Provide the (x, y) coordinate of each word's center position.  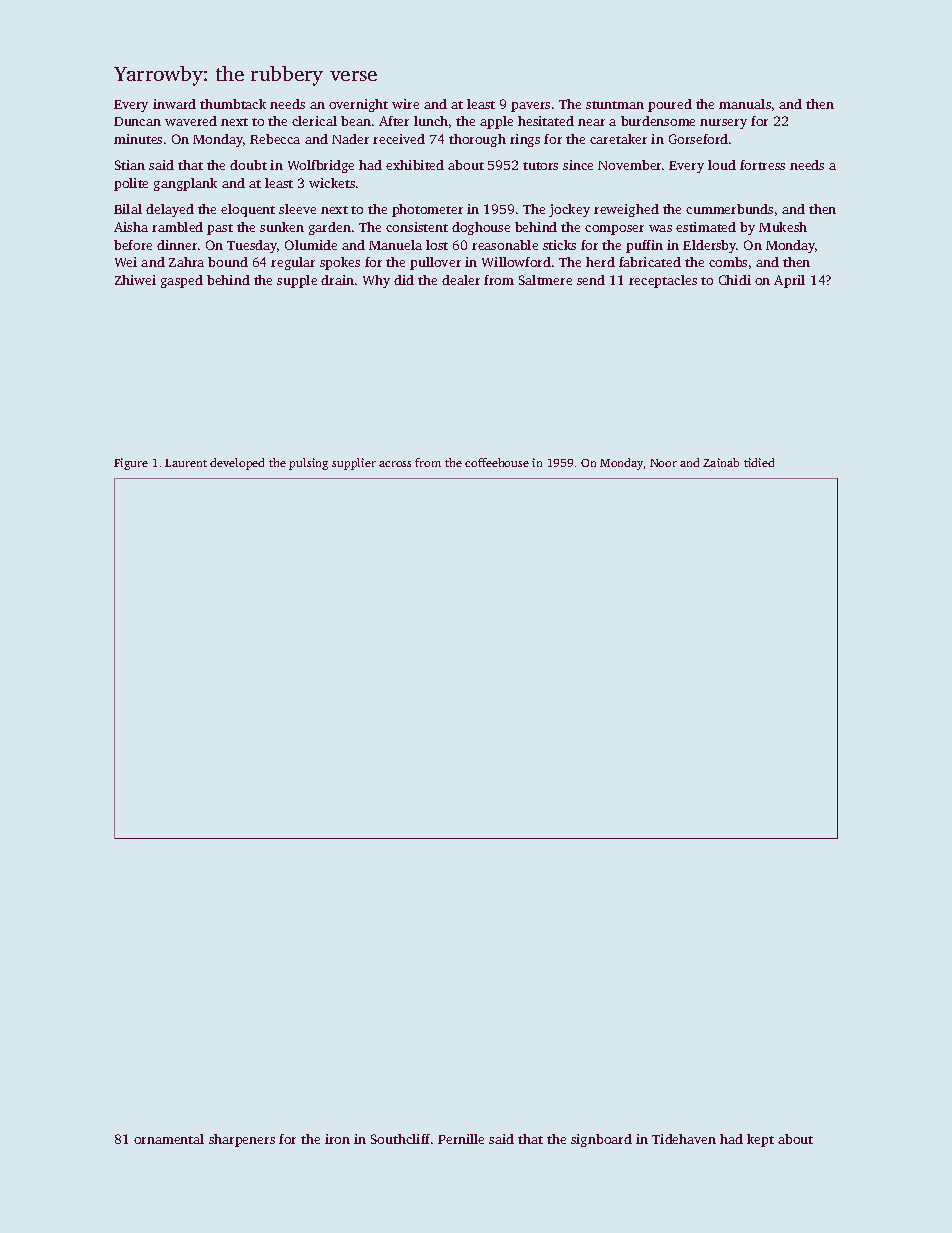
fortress (762, 165)
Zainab (721, 462)
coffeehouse (497, 462)
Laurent (186, 463)
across (395, 464)
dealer (461, 280)
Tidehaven (684, 1139)
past (220, 229)
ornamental (169, 1139)
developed (237, 464)
